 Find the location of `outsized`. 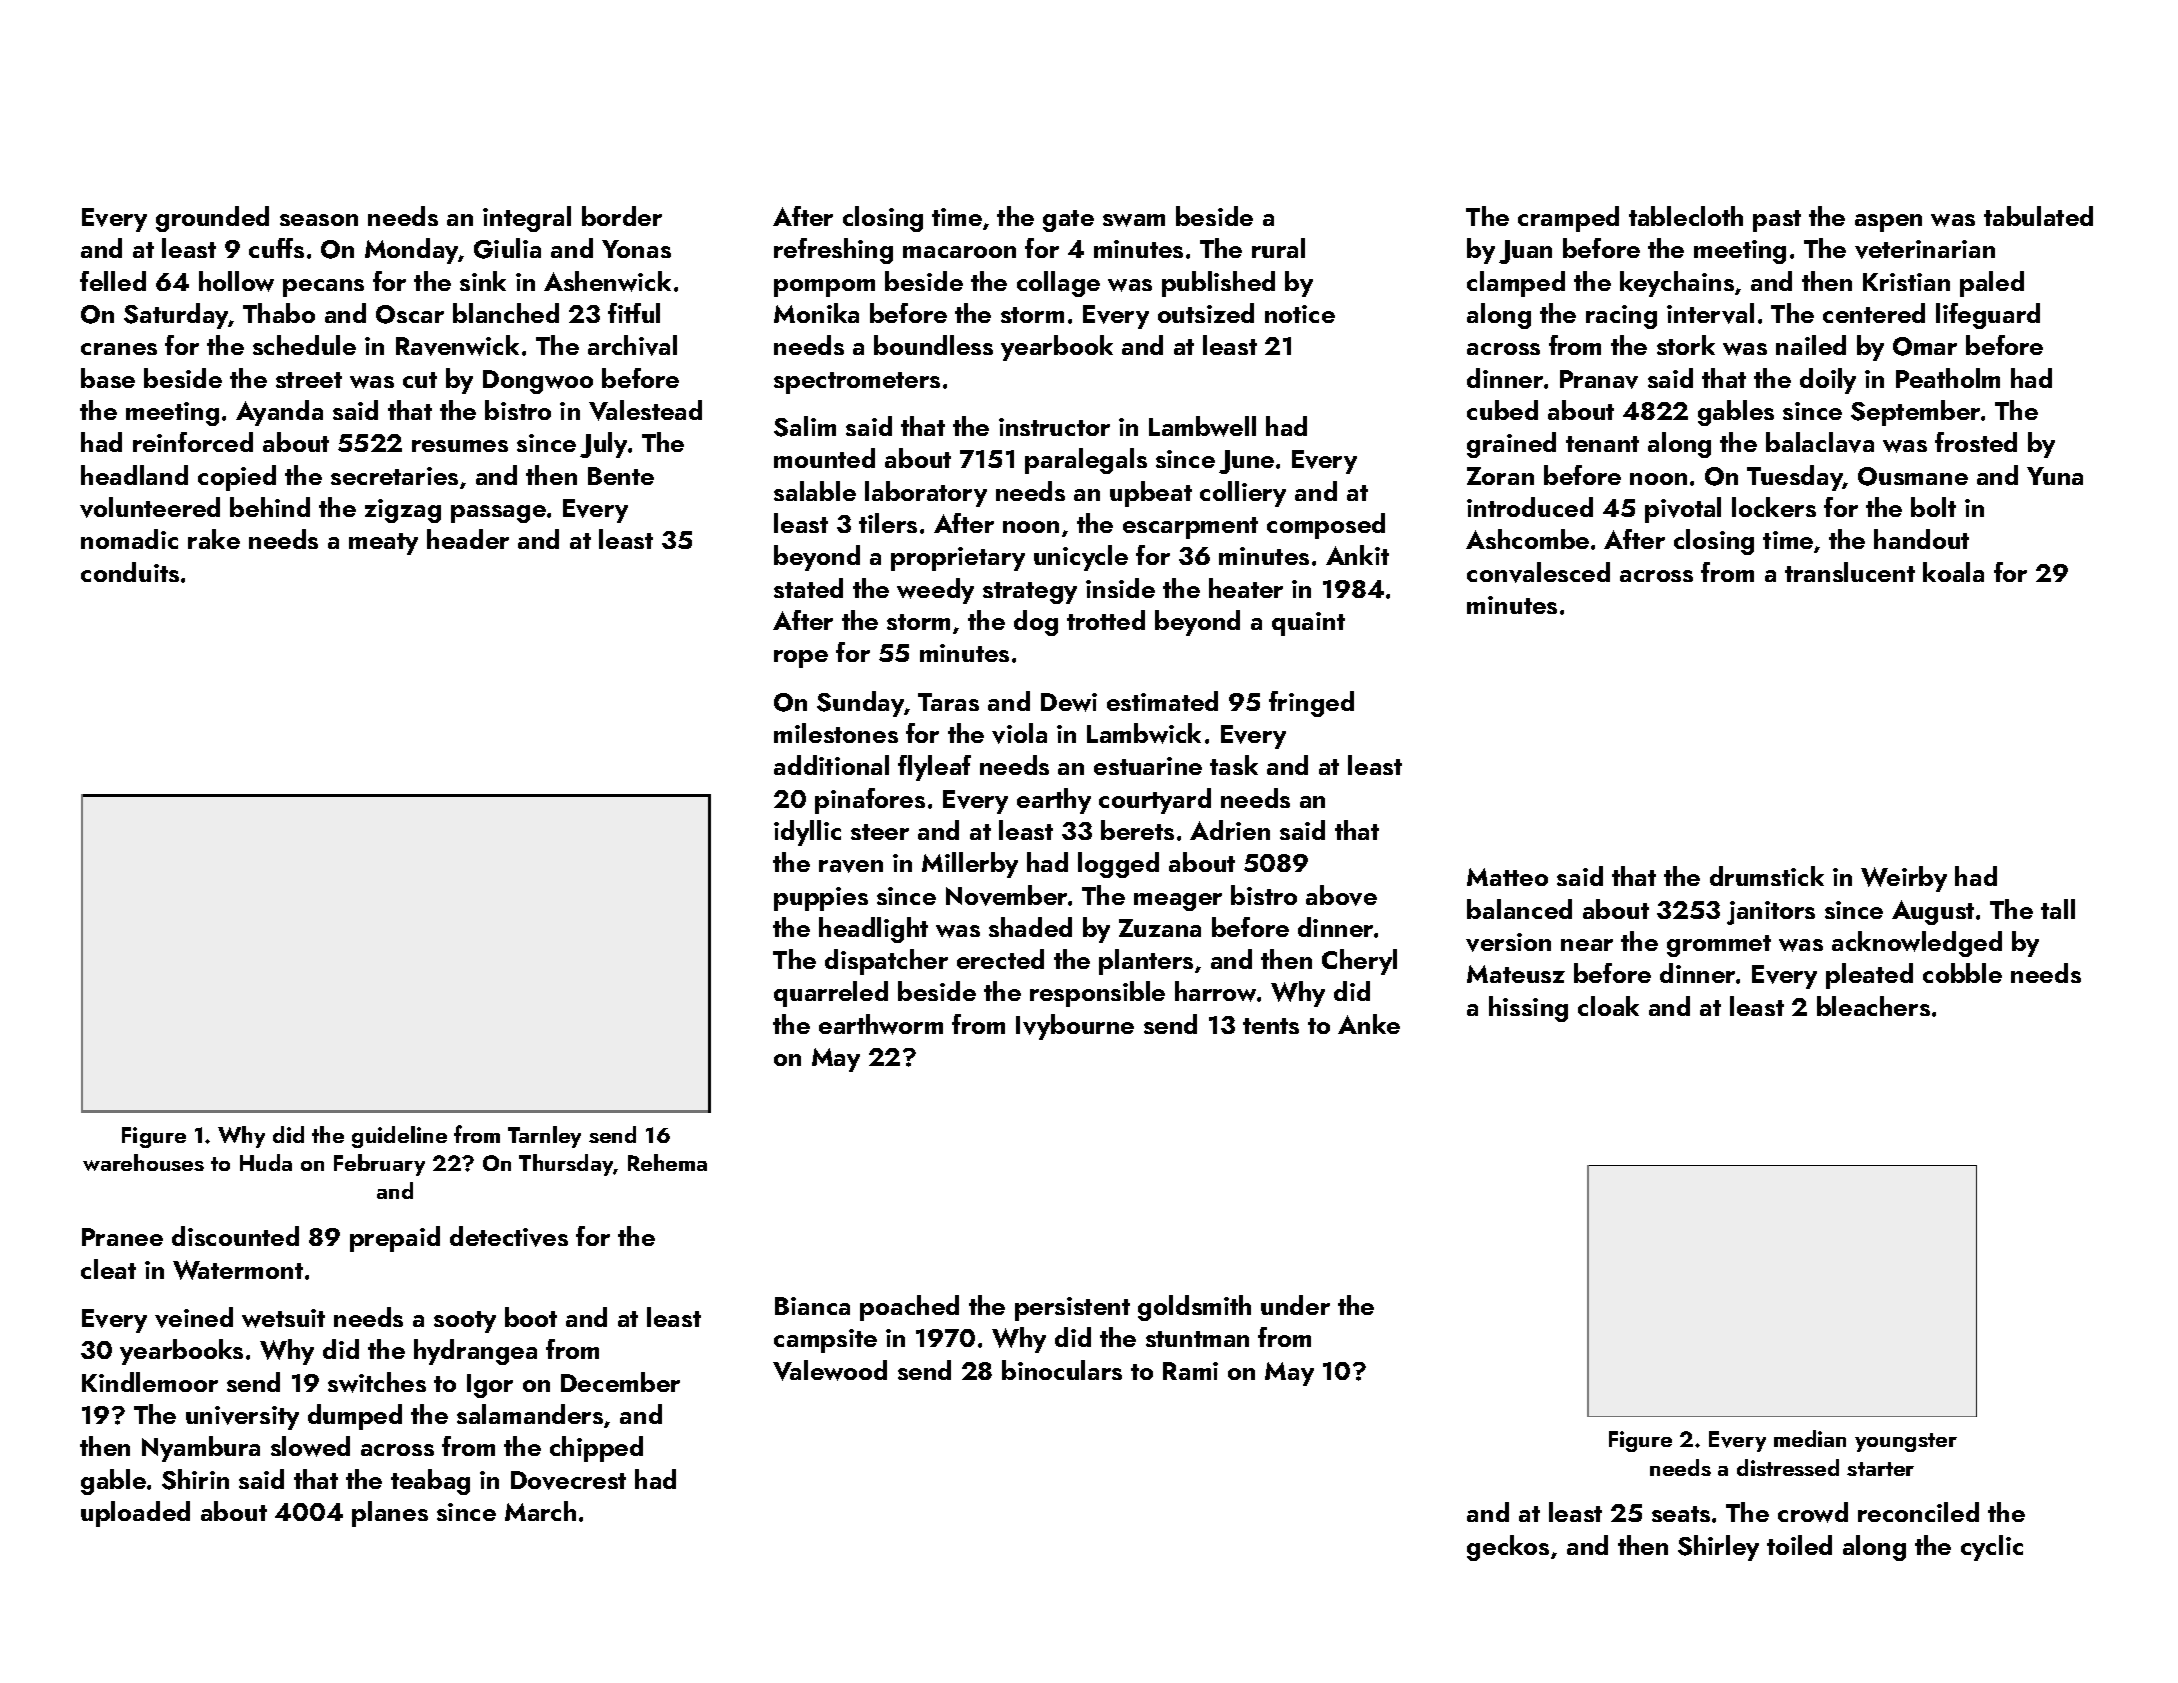

outsized is located at coordinates (1206, 313).
